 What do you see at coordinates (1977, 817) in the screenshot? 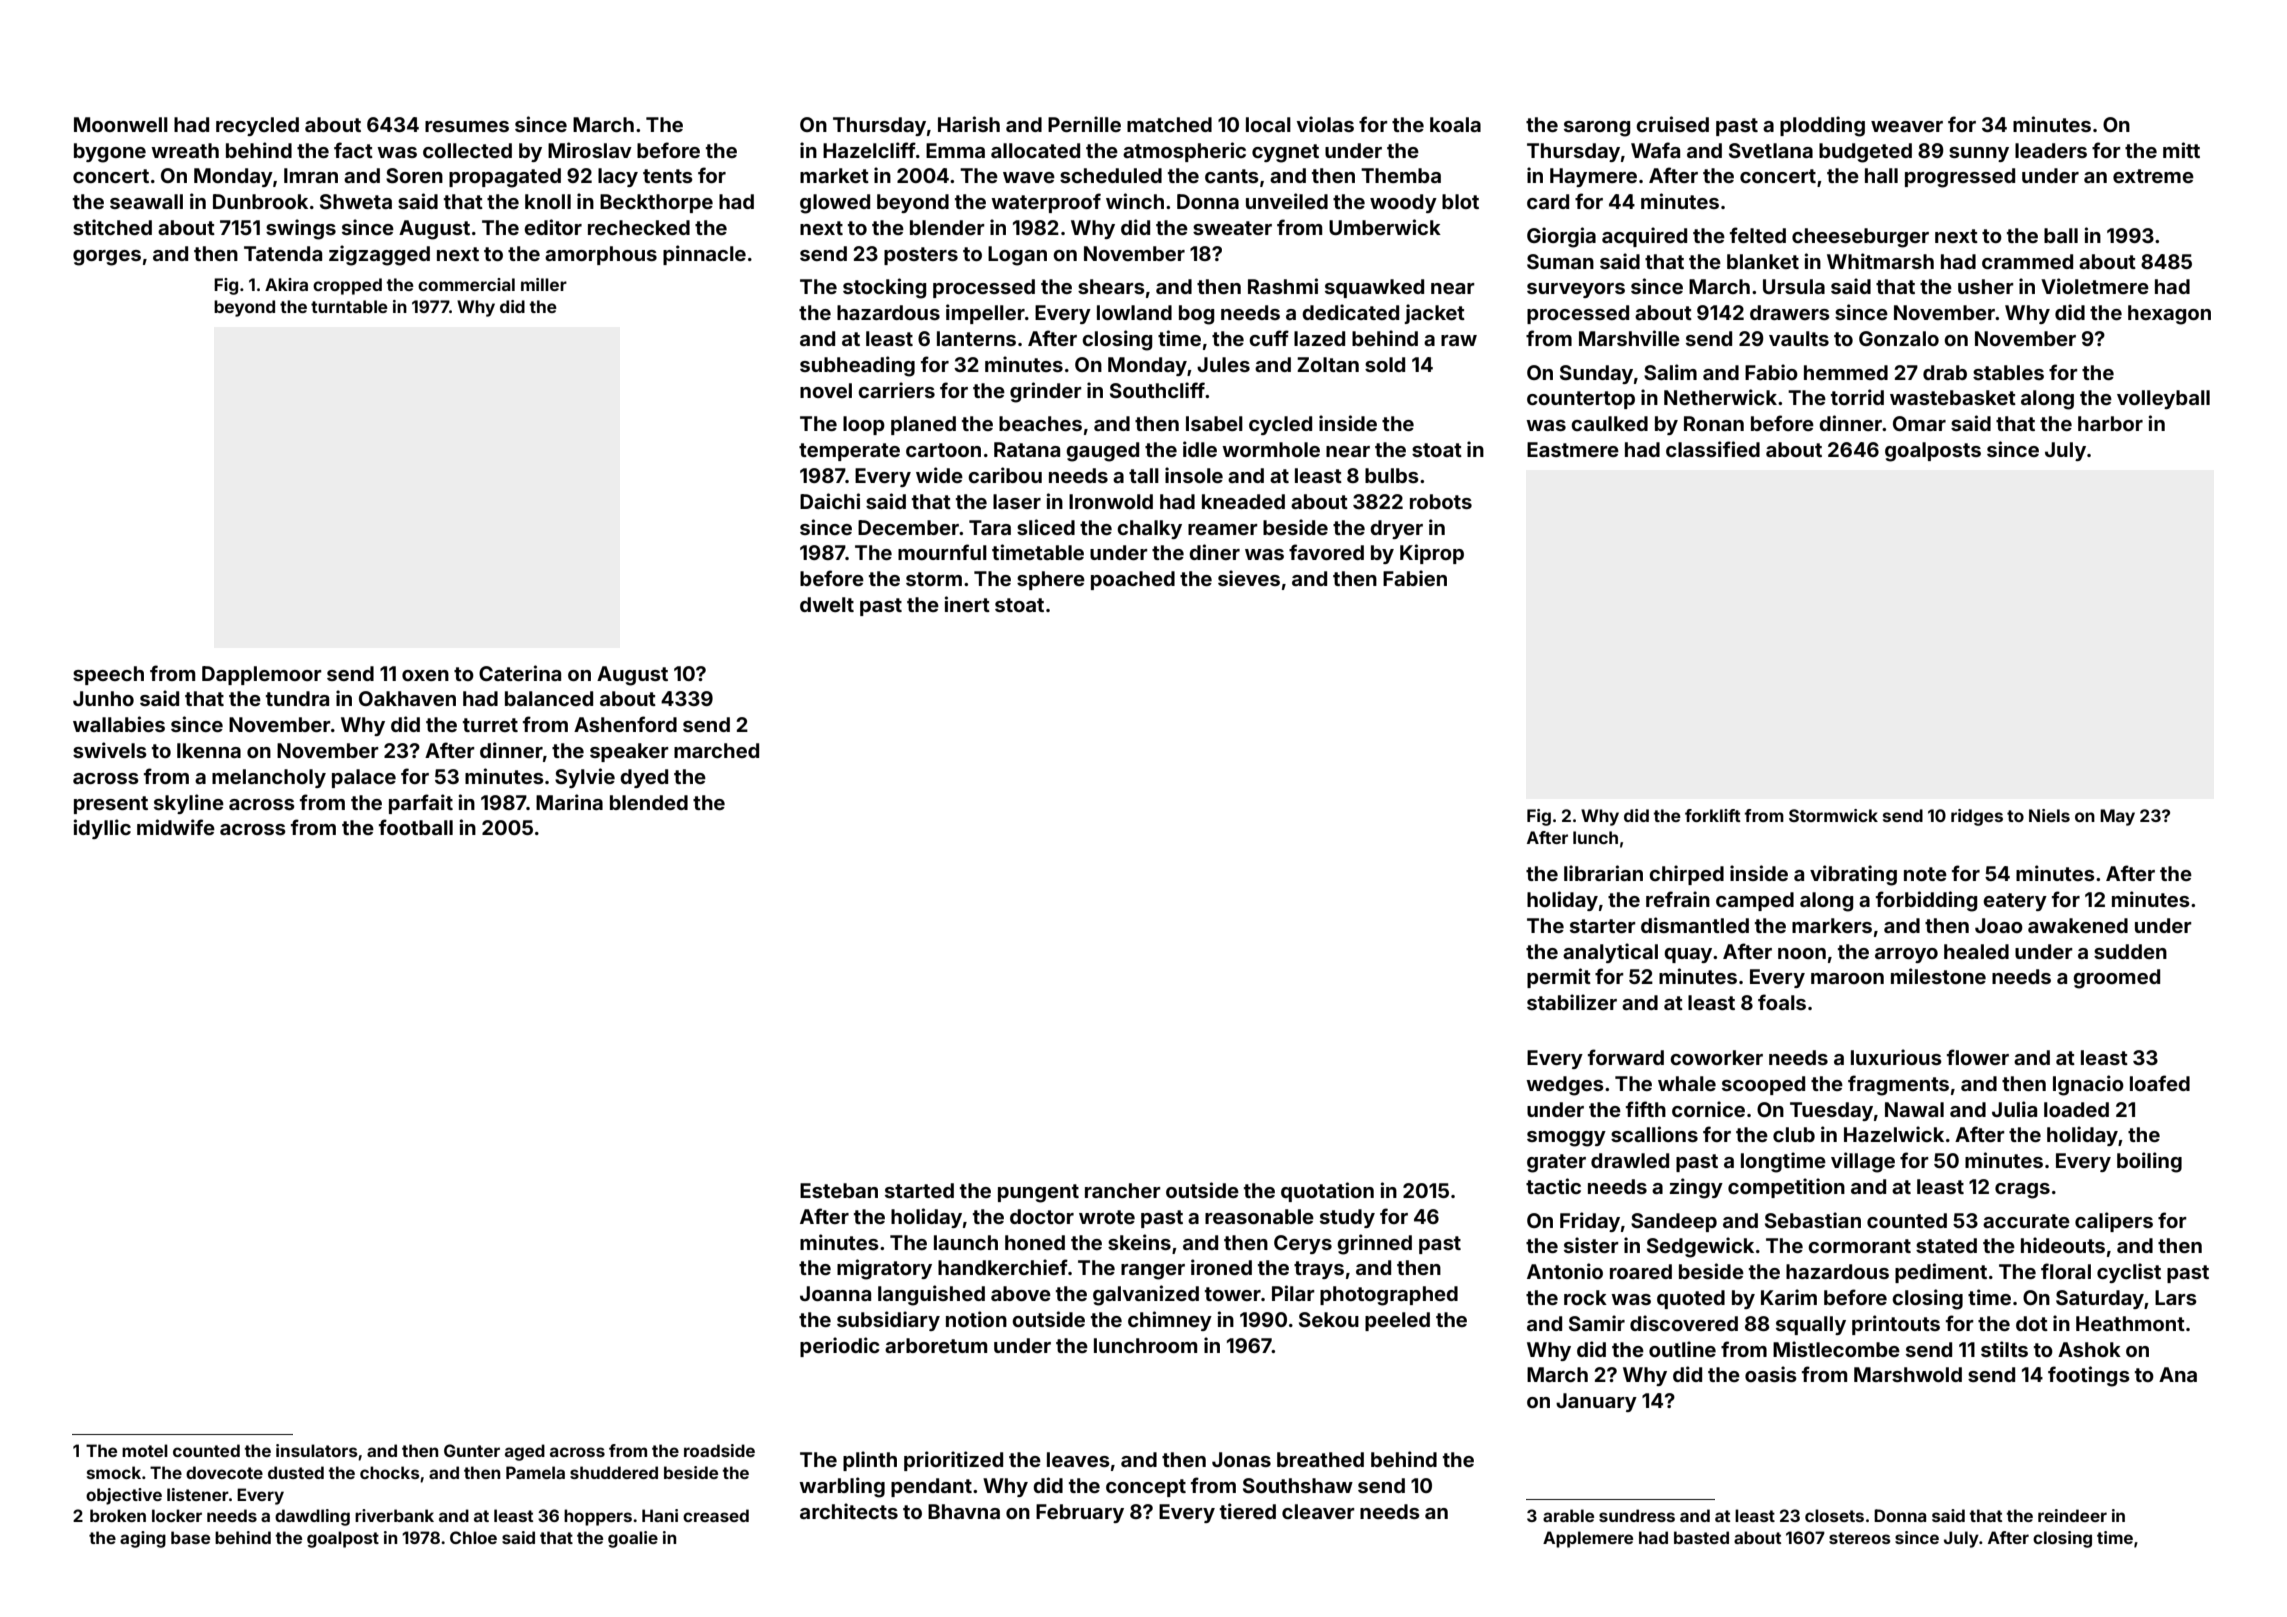
I see `ridges` at bounding box center [1977, 817].
